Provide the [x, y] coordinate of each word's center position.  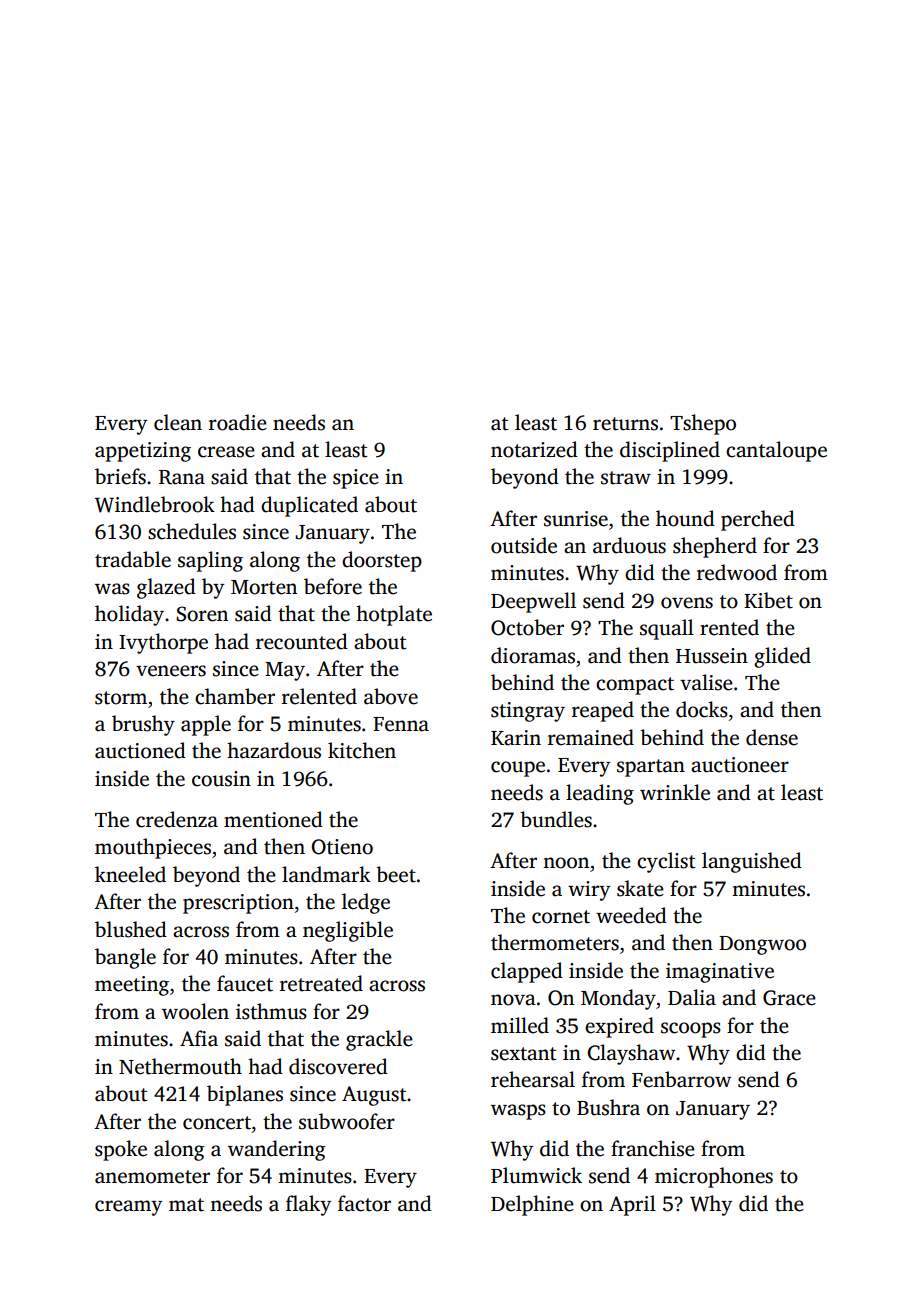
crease [226, 452]
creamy [128, 1208]
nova [513, 1000]
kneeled [130, 874]
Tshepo [703, 424]
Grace [789, 998]
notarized [534, 449]
